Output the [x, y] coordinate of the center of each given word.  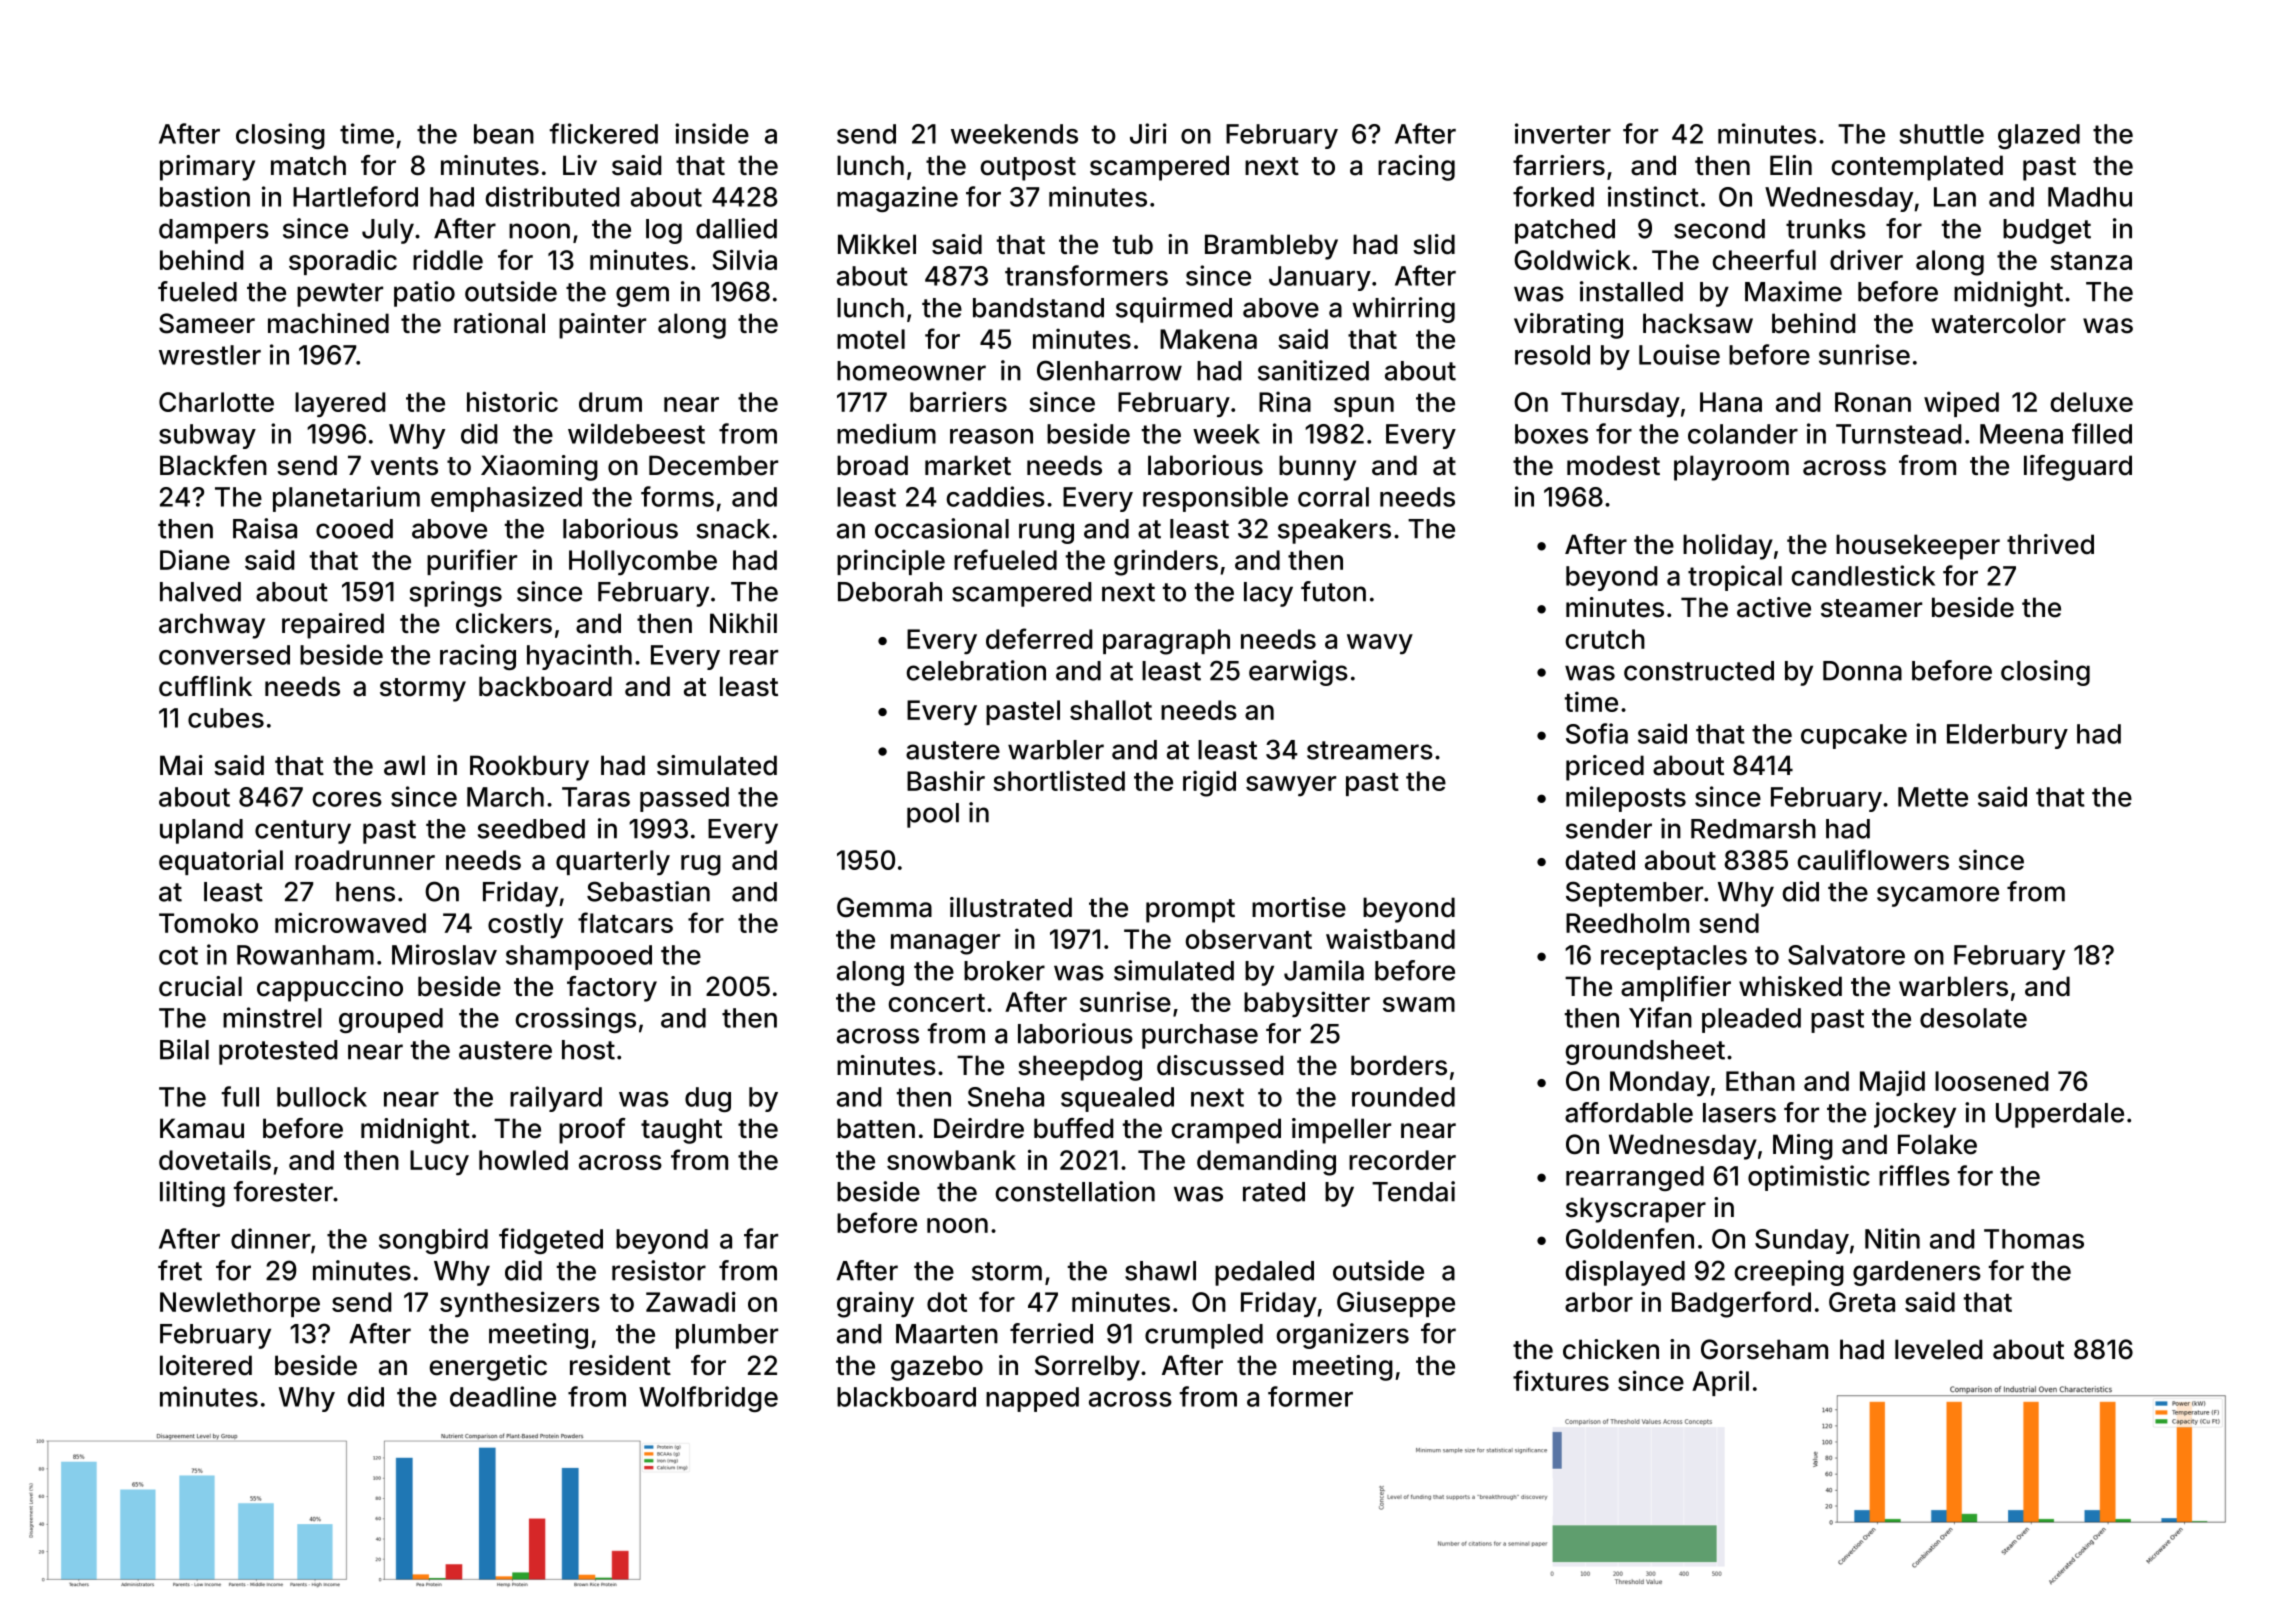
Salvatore [1846, 955]
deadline [503, 1396]
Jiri [1148, 133]
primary [207, 168]
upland [201, 831]
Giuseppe [1396, 1304]
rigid [1209, 783]
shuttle [1941, 134]
